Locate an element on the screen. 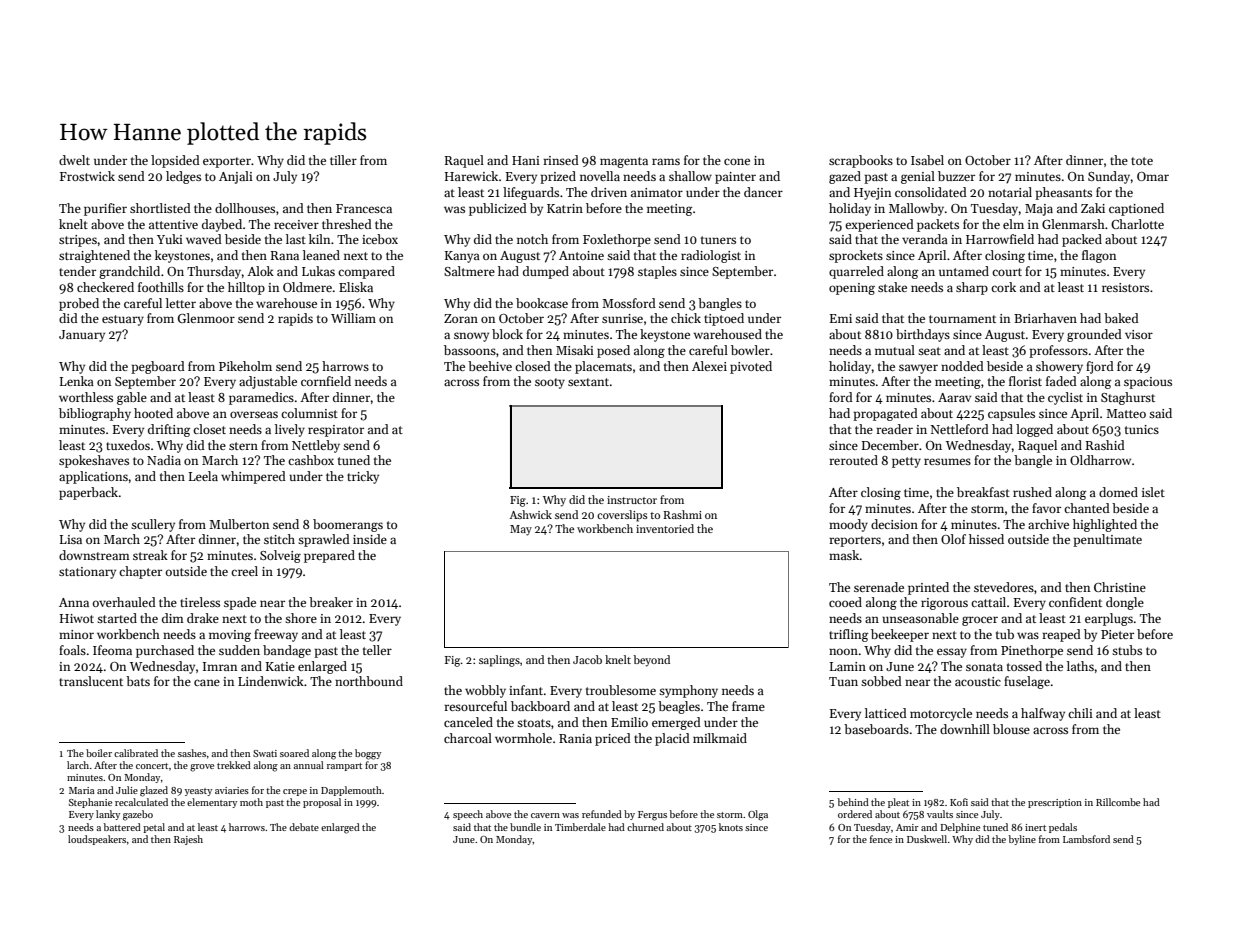 This screenshot has width=1233, height=952. probed is located at coordinates (79, 304).
